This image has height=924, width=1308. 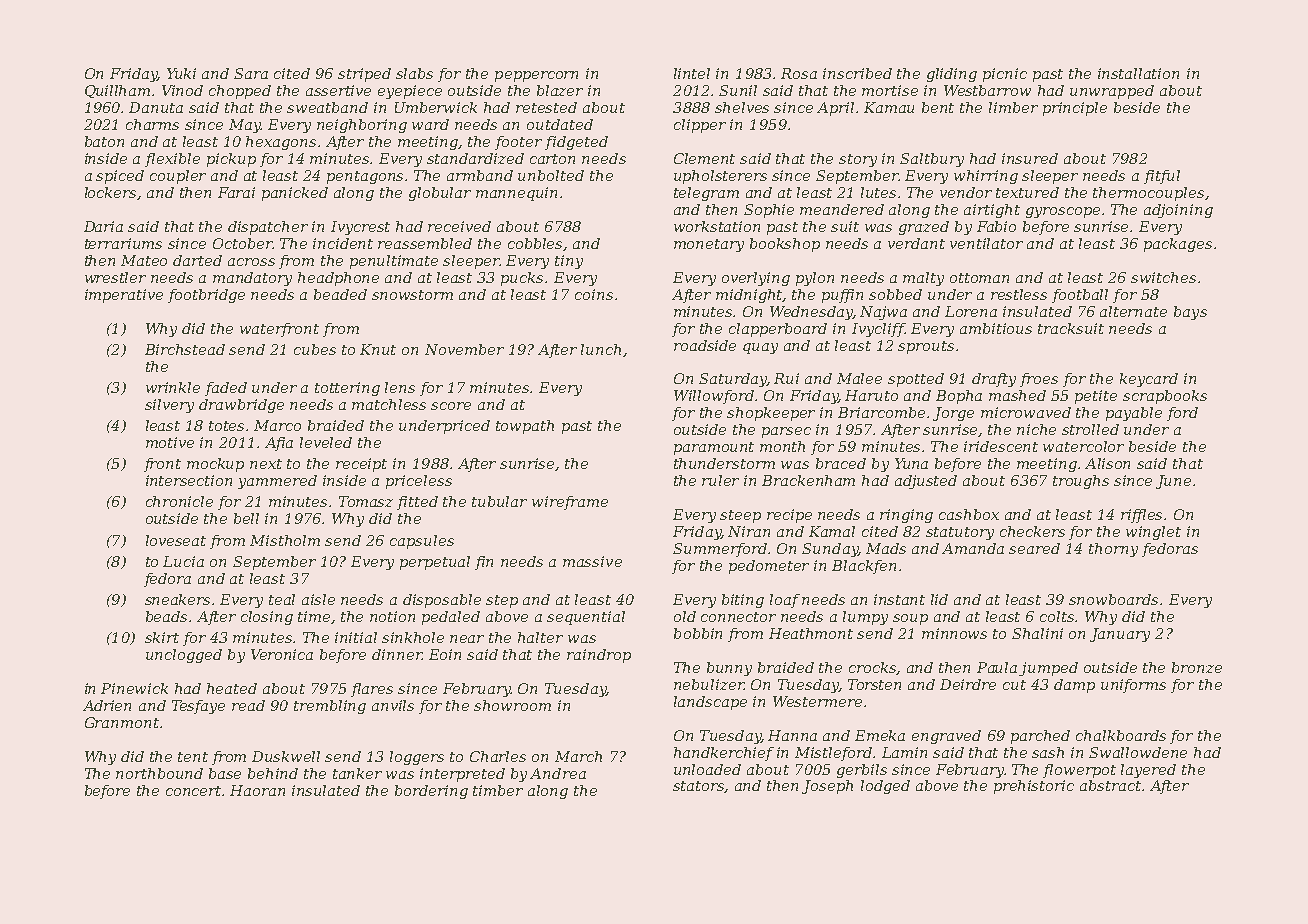 What do you see at coordinates (1058, 616) in the image?
I see `colts` at bounding box center [1058, 616].
